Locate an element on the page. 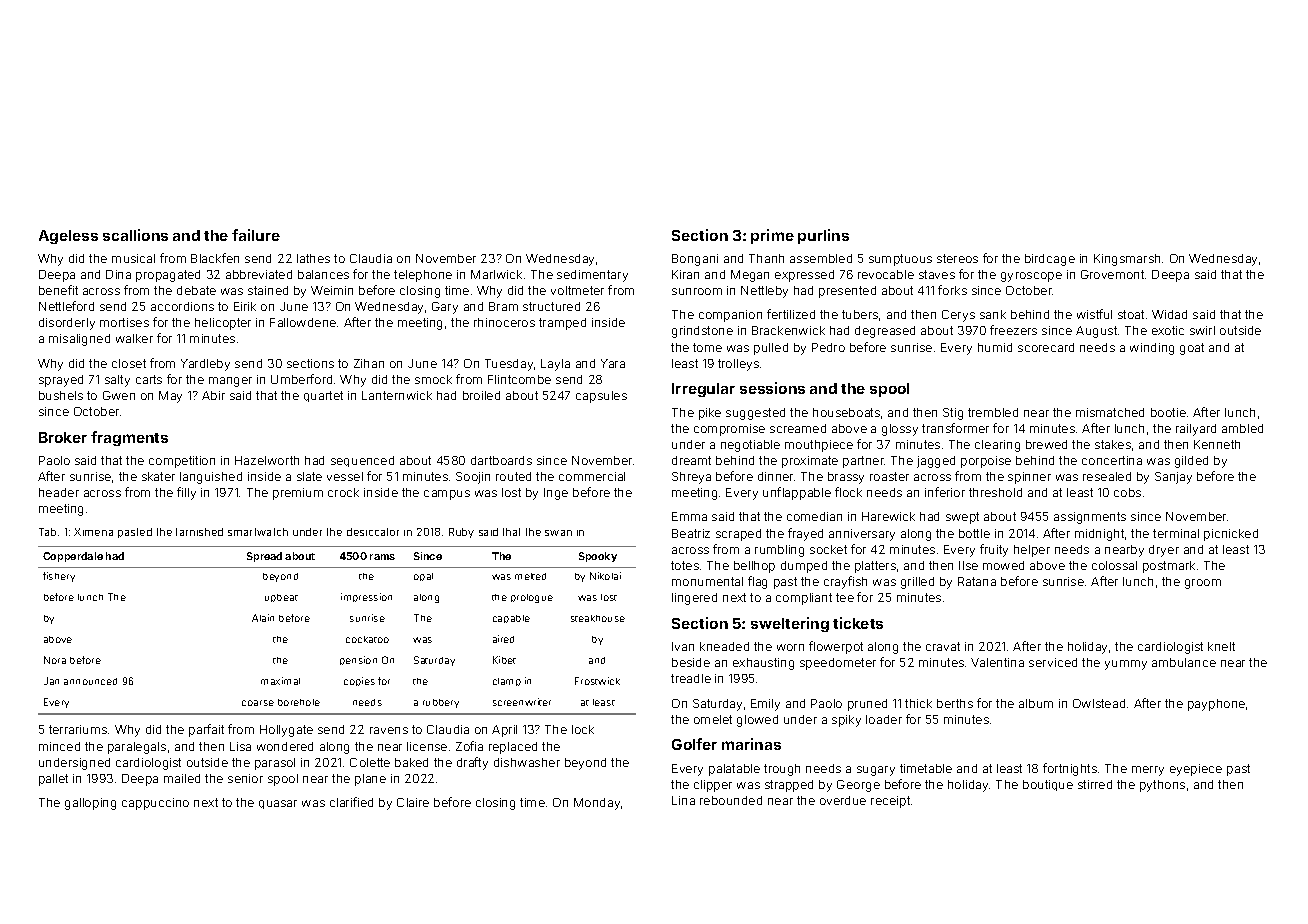  fishery is located at coordinates (59, 577).
